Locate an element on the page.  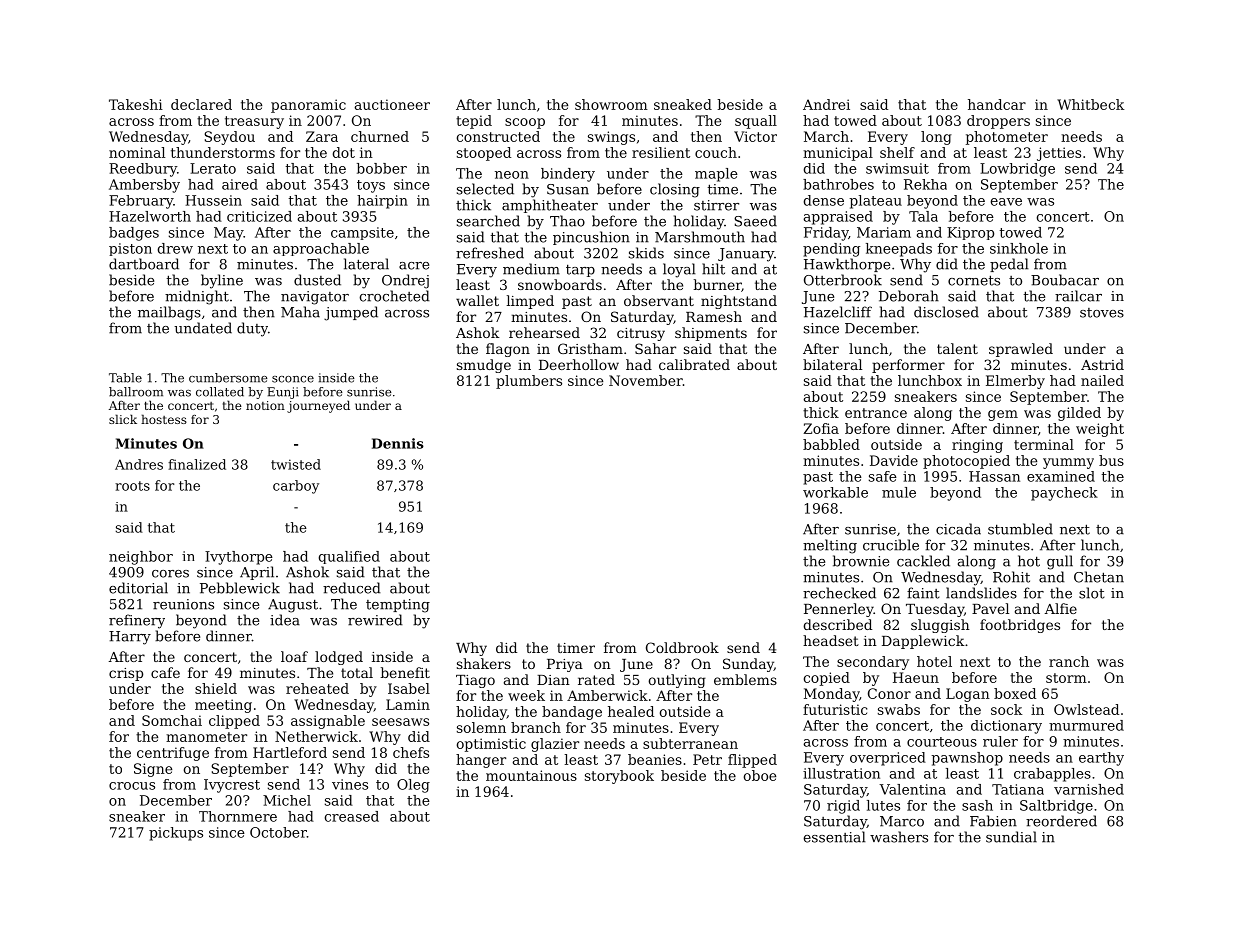
churned is located at coordinates (380, 136).
